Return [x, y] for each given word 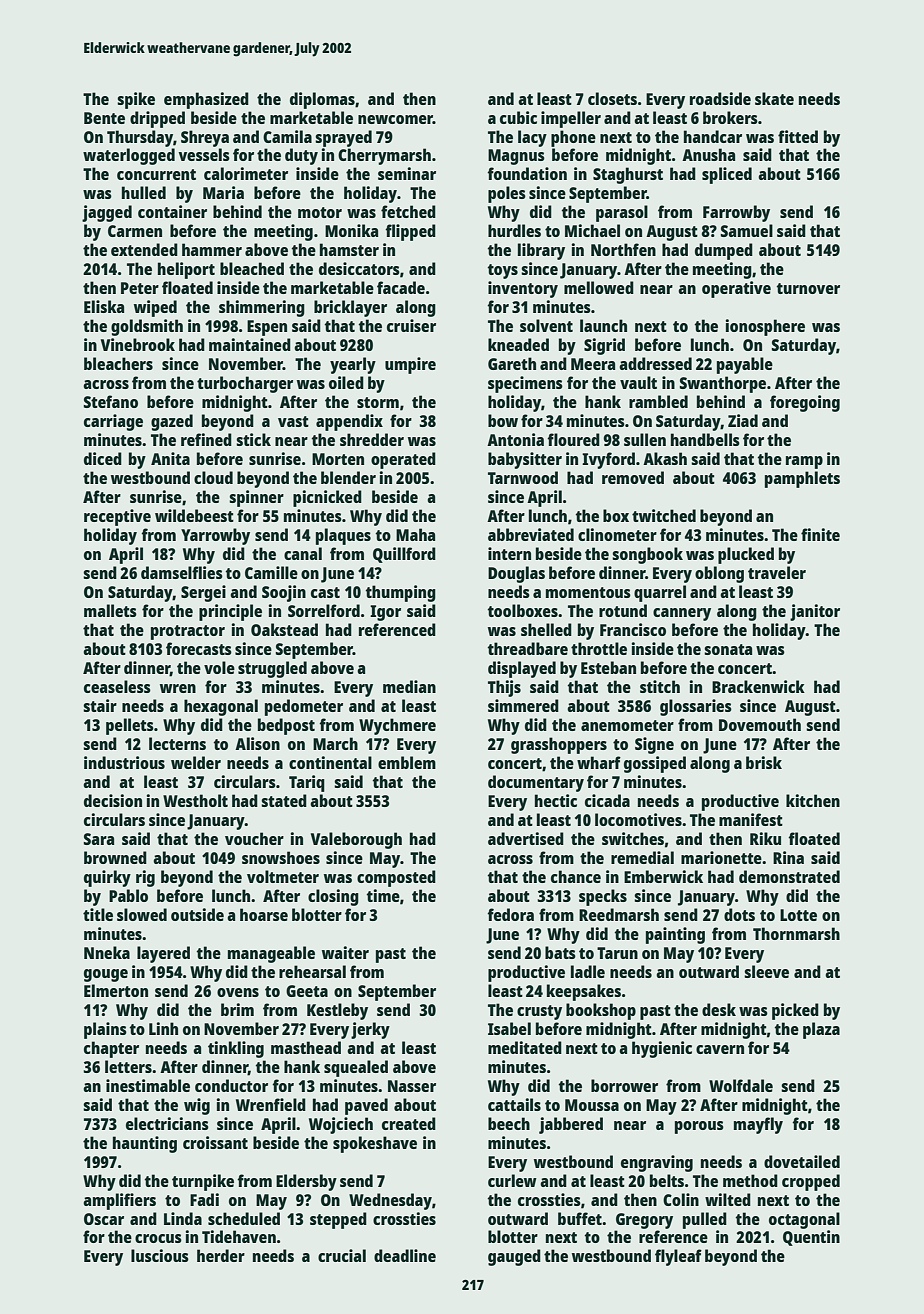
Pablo [128, 895]
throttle [599, 648]
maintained [250, 344]
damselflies [182, 572]
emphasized [206, 100]
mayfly [758, 1125]
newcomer [395, 119]
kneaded [518, 344]
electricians [167, 1123]
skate [774, 98]
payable [745, 365]
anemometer [627, 725]
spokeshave [375, 1144]
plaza [821, 1030]
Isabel [509, 1028]
